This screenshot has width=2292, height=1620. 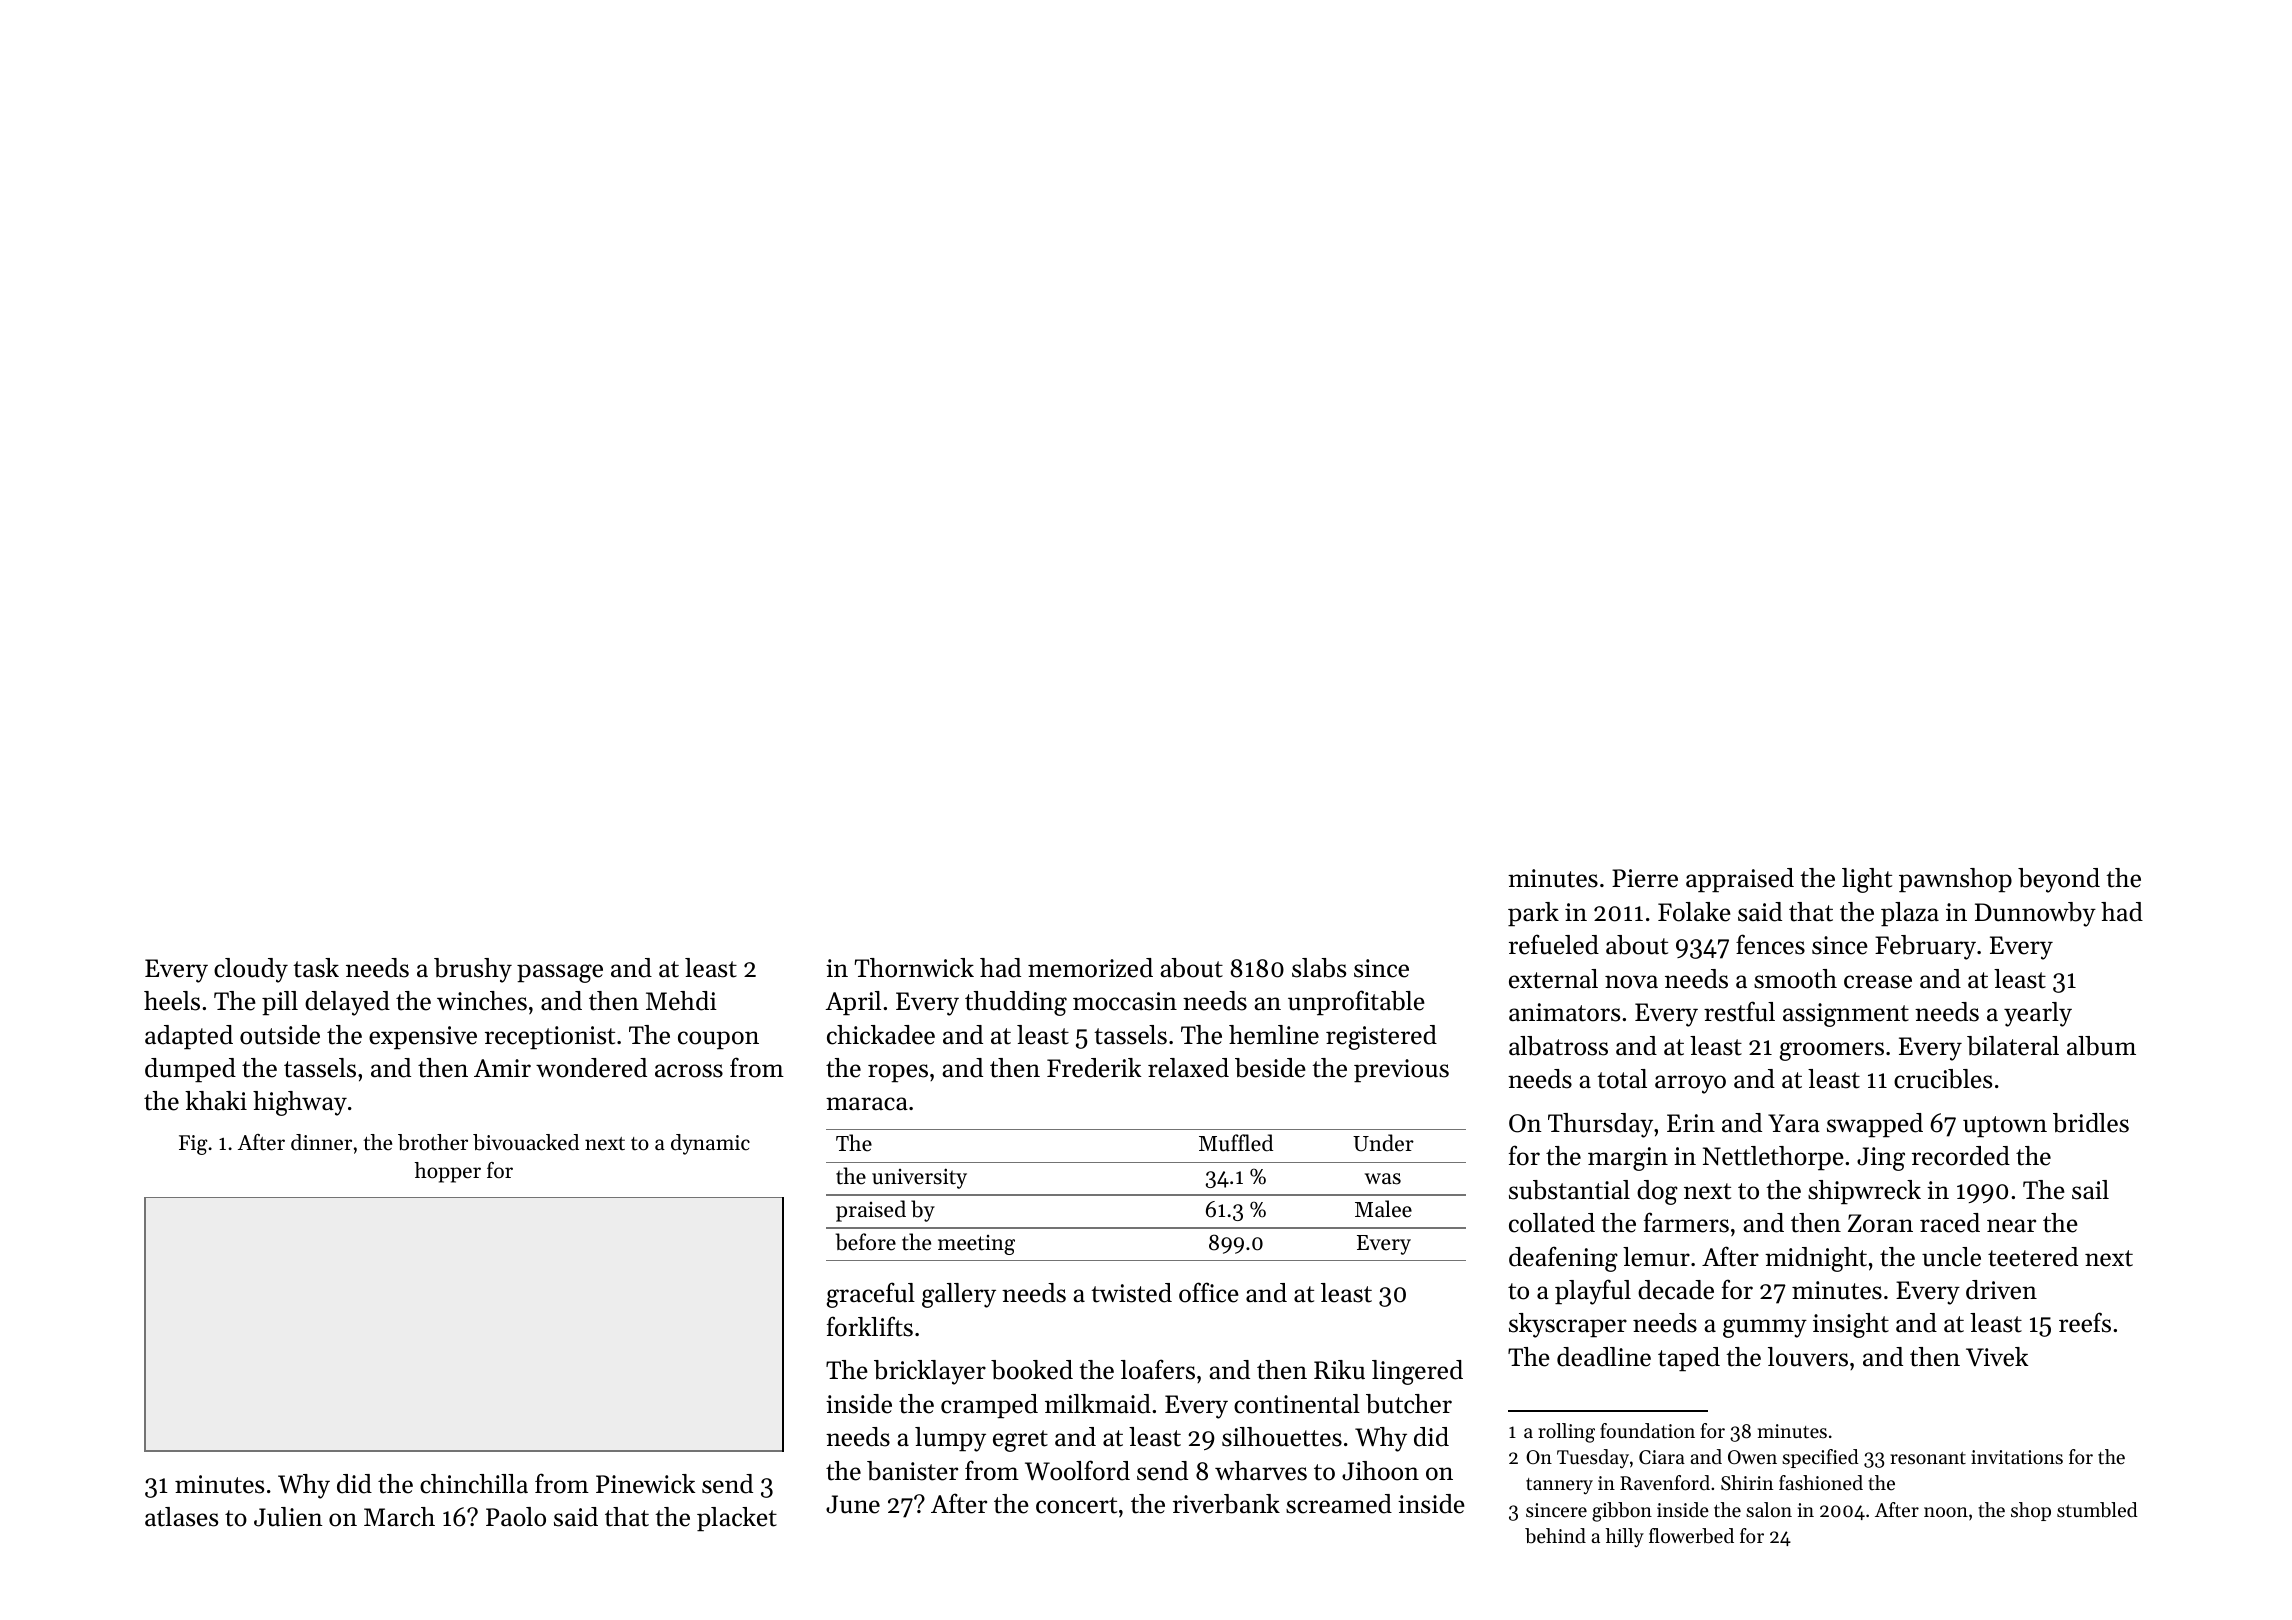 What do you see at coordinates (914, 968) in the screenshot?
I see `Thornwick` at bounding box center [914, 968].
